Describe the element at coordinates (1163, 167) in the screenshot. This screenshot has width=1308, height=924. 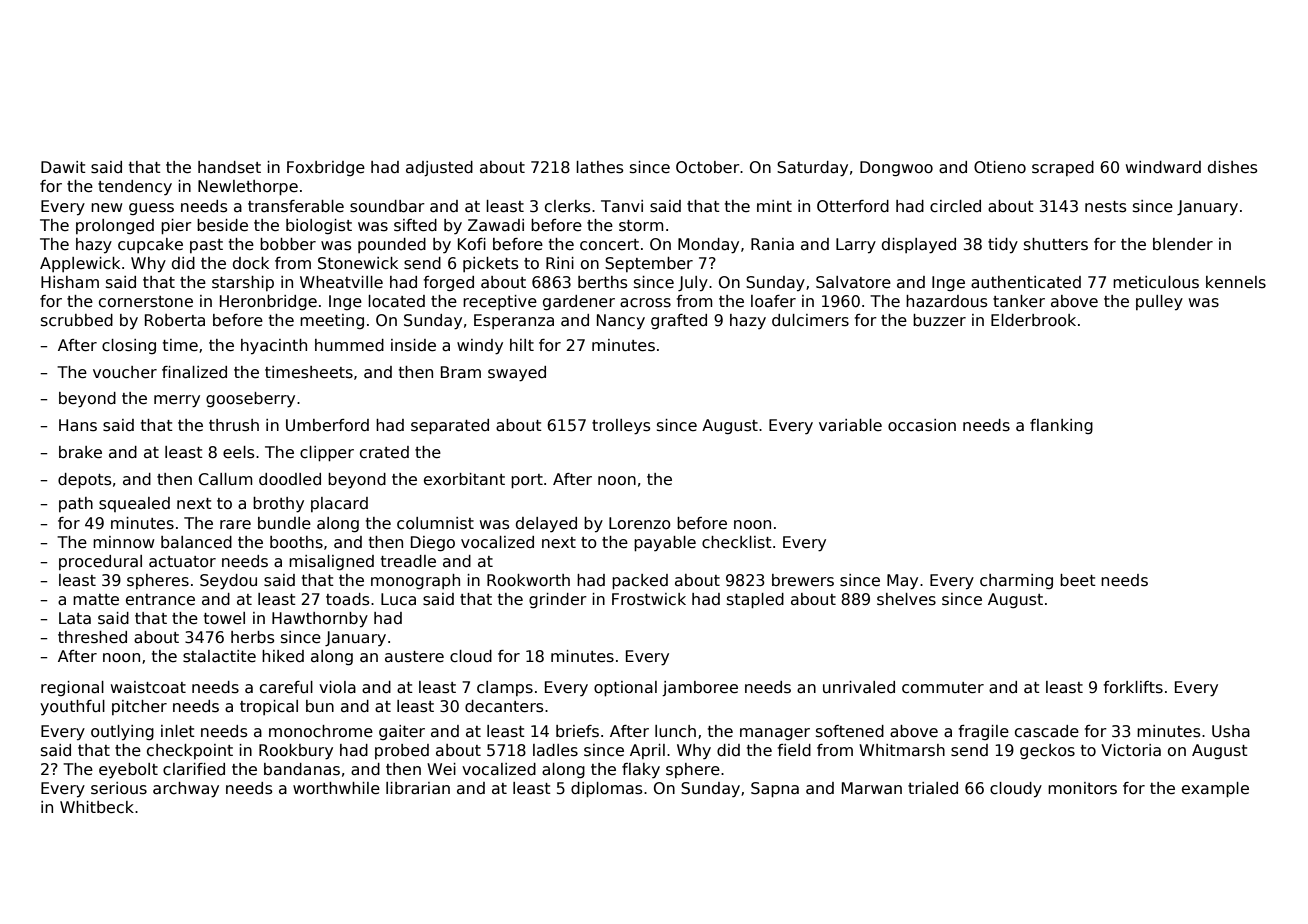
I see `windward` at that location.
